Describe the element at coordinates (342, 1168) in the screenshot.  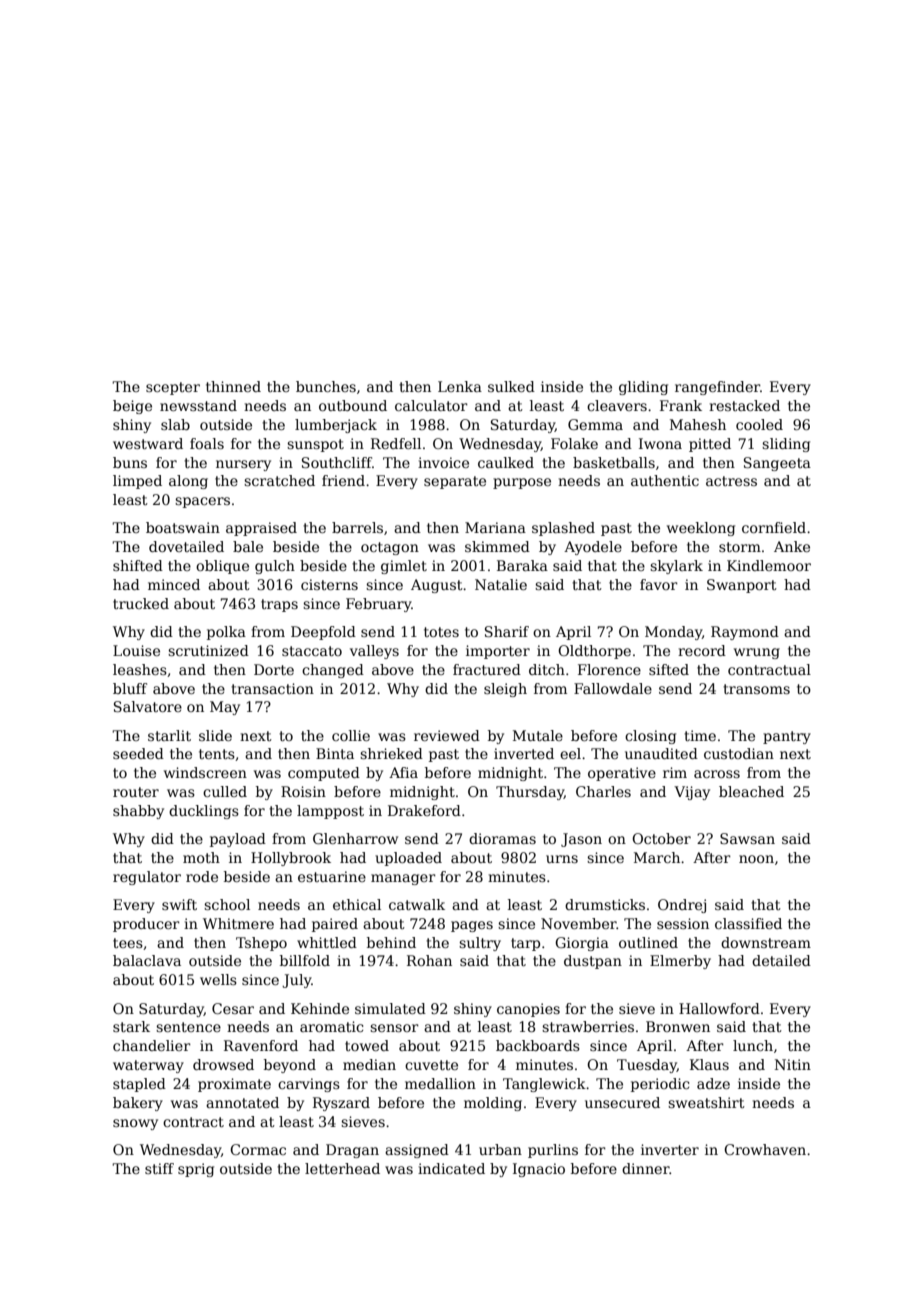
I see `letterhead` at that location.
